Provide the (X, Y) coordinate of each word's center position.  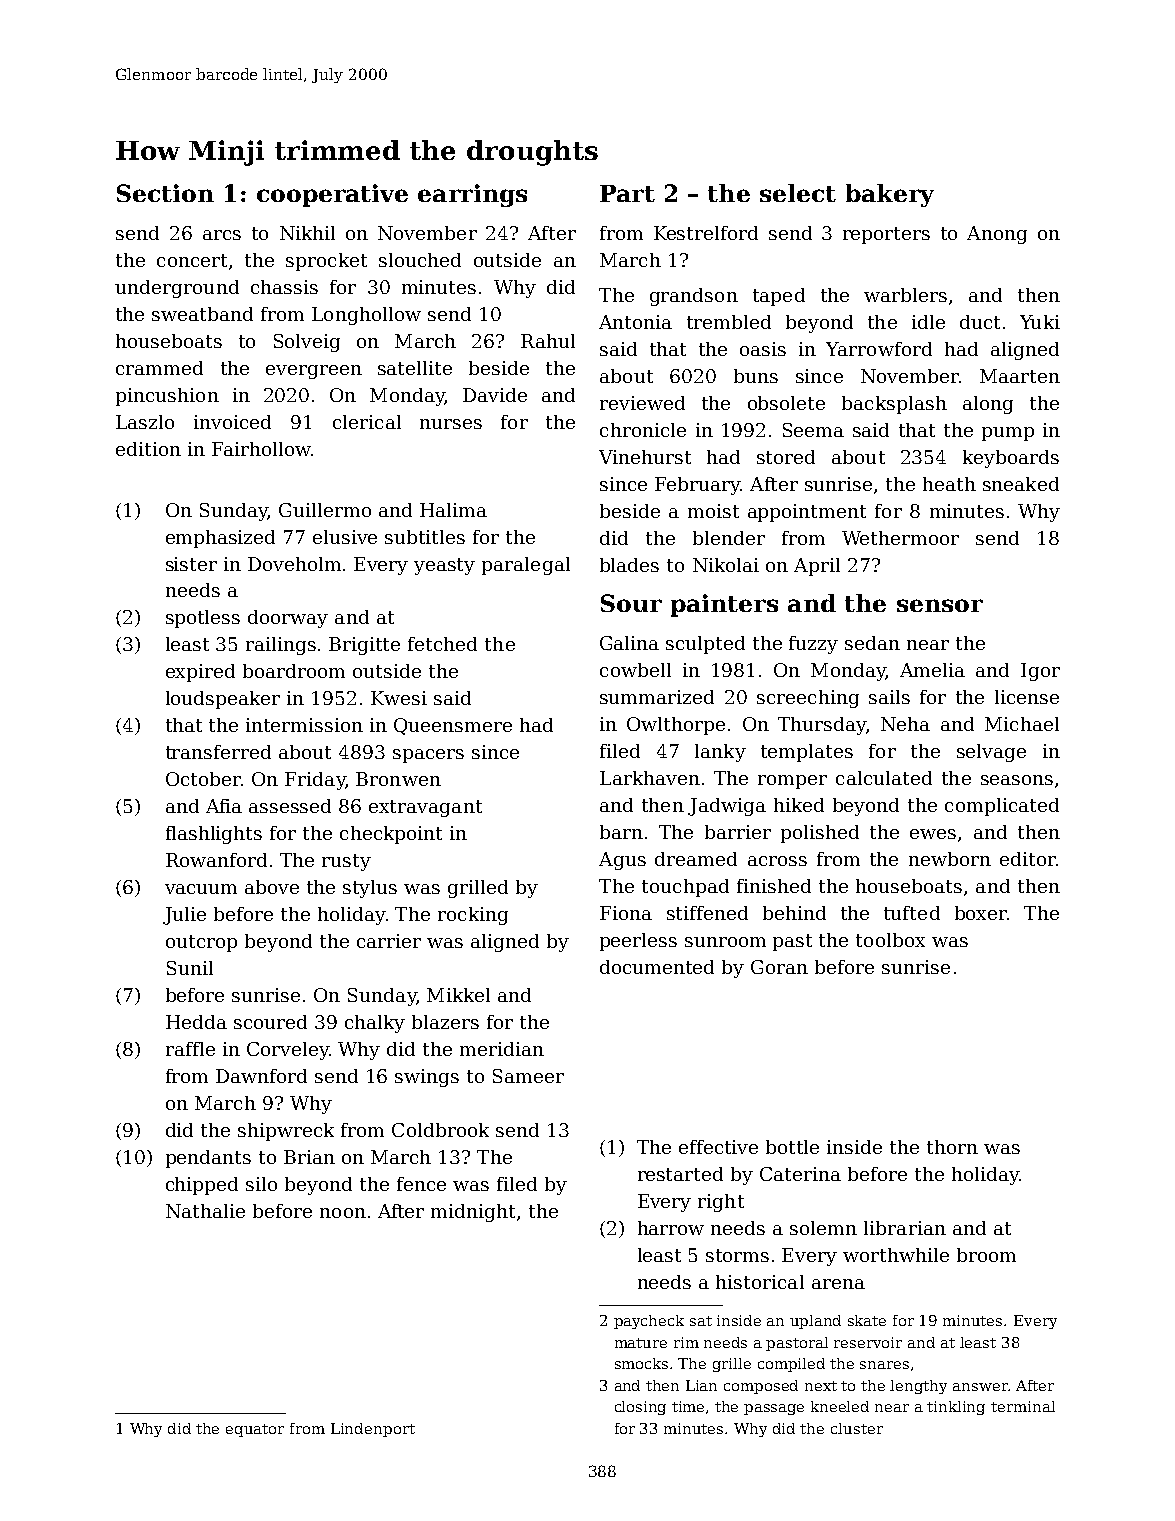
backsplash (894, 405)
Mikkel (458, 995)
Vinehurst (645, 457)
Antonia (635, 322)
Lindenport (373, 1430)
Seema (813, 430)
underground (177, 289)
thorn (952, 1147)
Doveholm (294, 564)
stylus (370, 889)
